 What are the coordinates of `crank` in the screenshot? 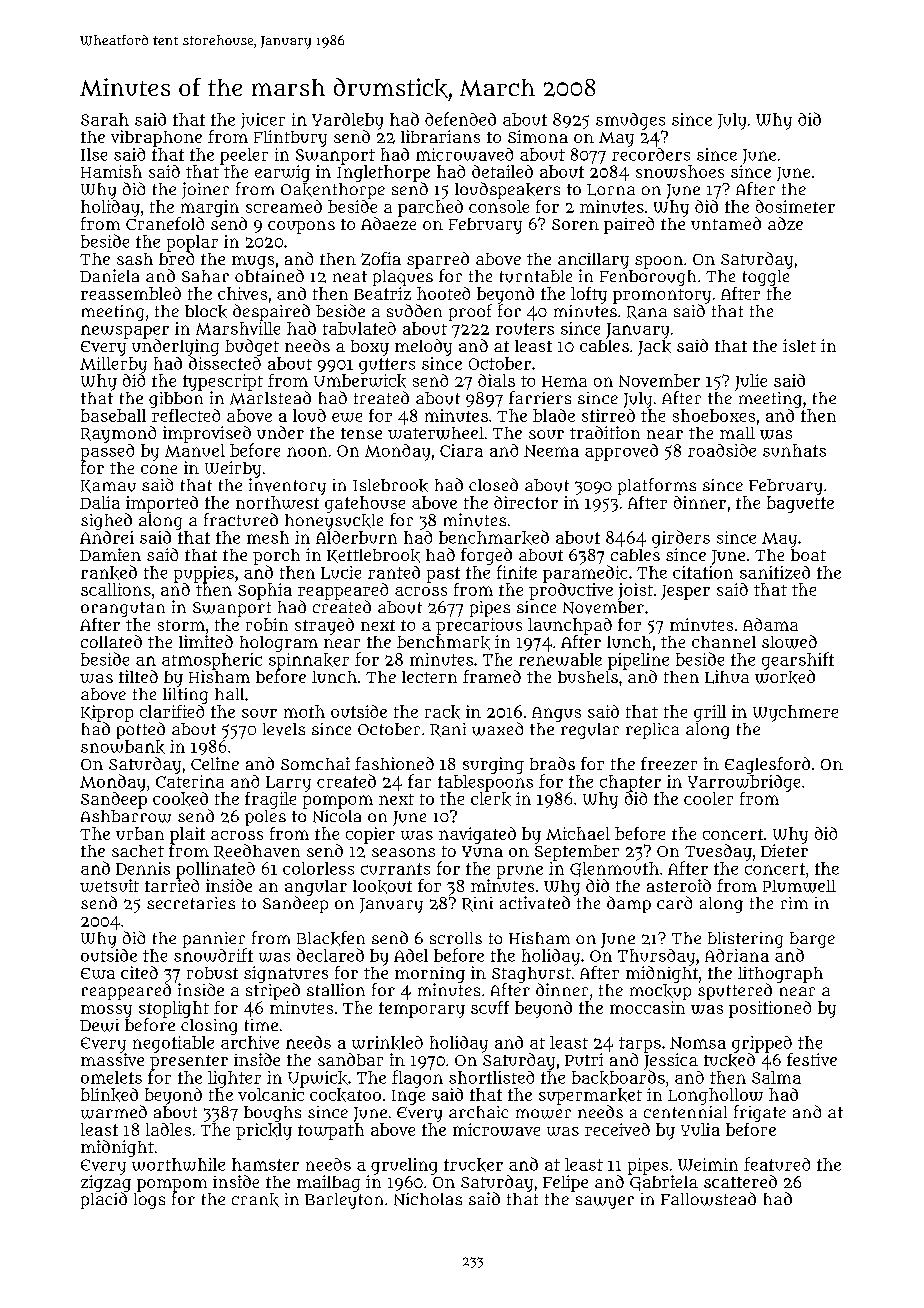 It's located at (255, 1200).
